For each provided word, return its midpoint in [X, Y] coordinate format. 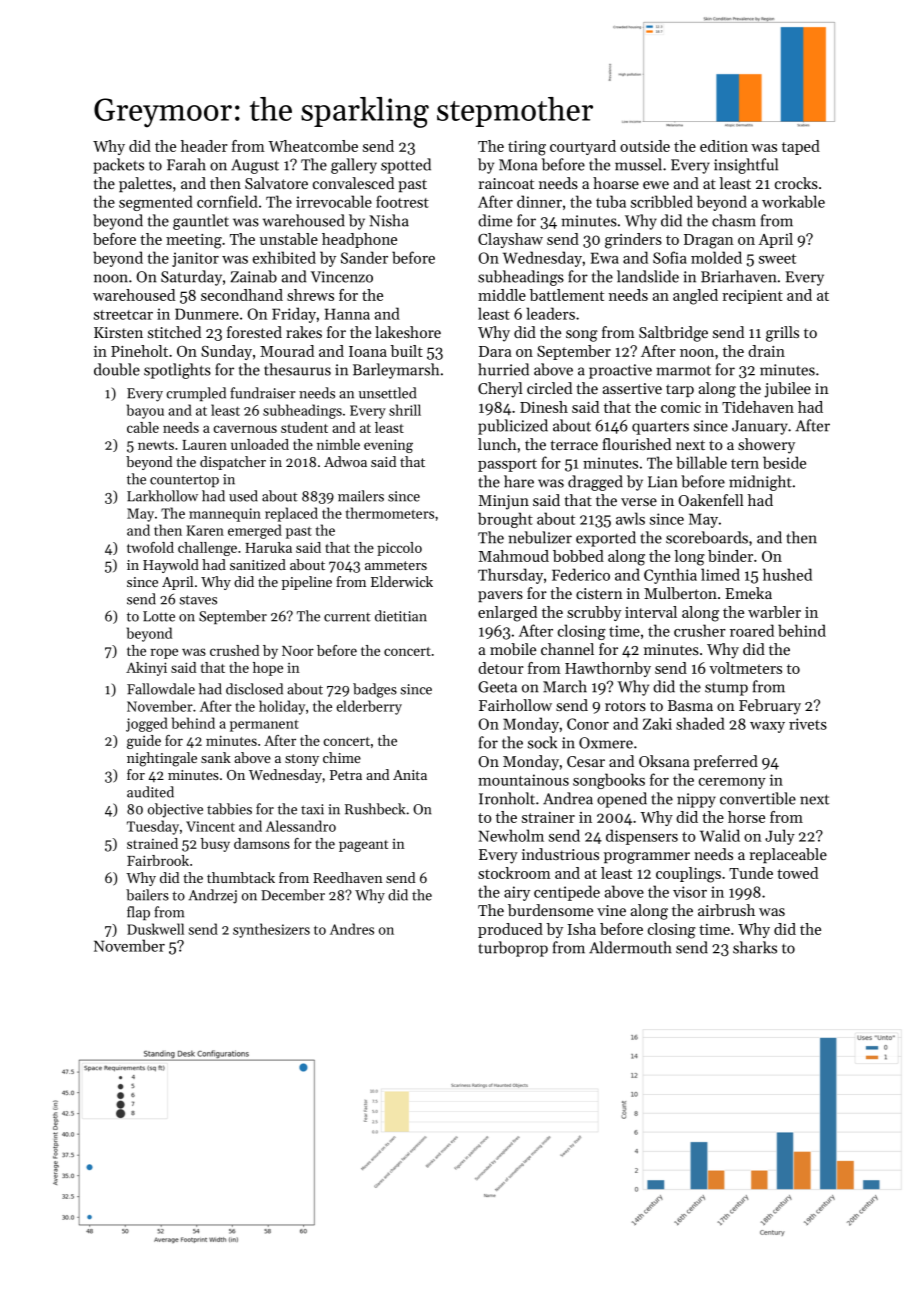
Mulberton [680, 593]
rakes [304, 332]
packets [118, 166]
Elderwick [402, 581]
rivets [808, 724]
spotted [406, 166]
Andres [352, 929]
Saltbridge [673, 334]
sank [216, 757]
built [406, 351]
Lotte [159, 616]
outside [645, 146]
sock [542, 742]
